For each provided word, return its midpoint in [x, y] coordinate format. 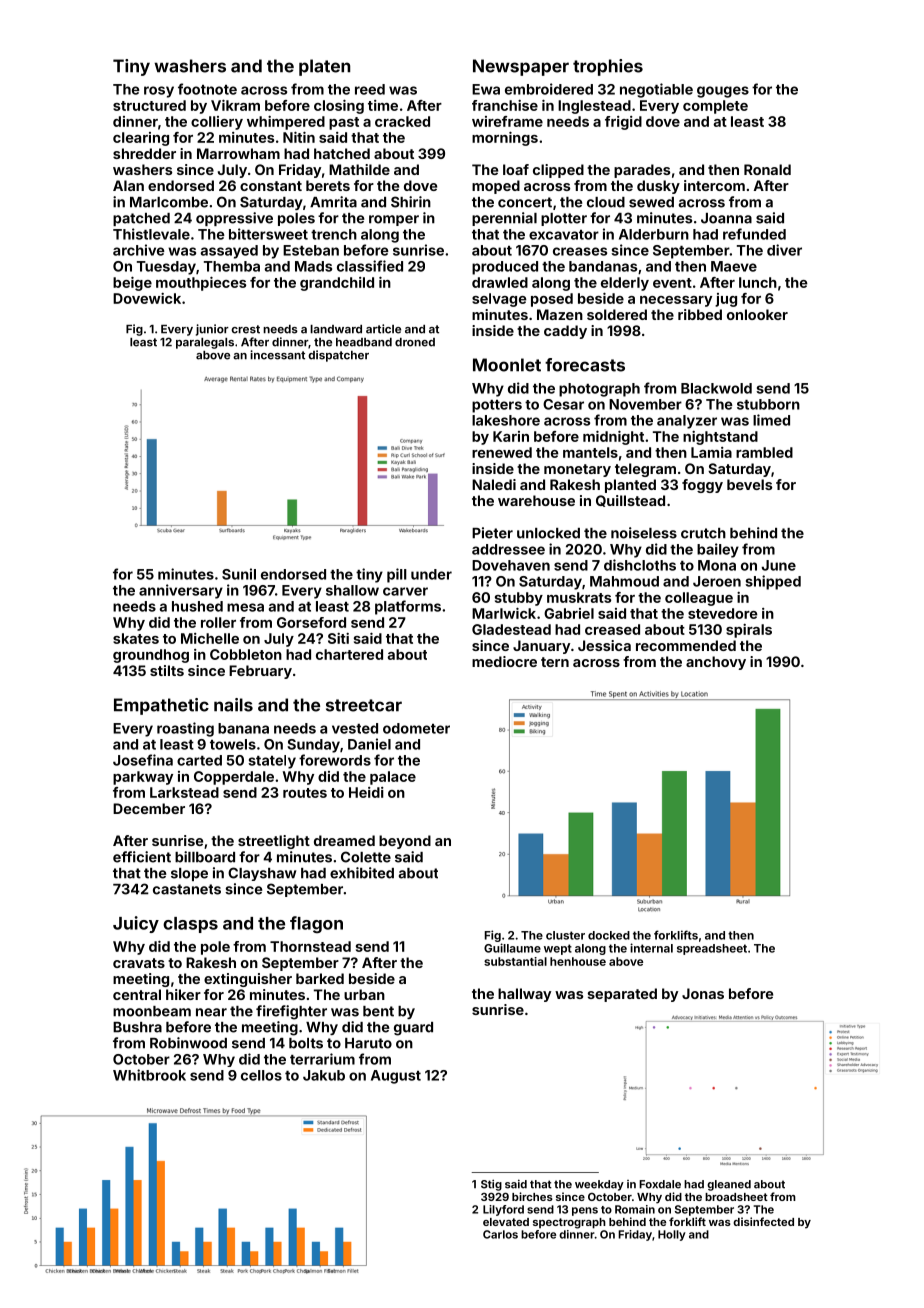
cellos [261, 1075]
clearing [141, 139]
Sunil [239, 574]
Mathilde [359, 169]
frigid [623, 123]
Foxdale [660, 1184]
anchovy [716, 663]
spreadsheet [712, 949]
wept [558, 949]
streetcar [364, 705]
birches [532, 1196]
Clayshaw [262, 874]
